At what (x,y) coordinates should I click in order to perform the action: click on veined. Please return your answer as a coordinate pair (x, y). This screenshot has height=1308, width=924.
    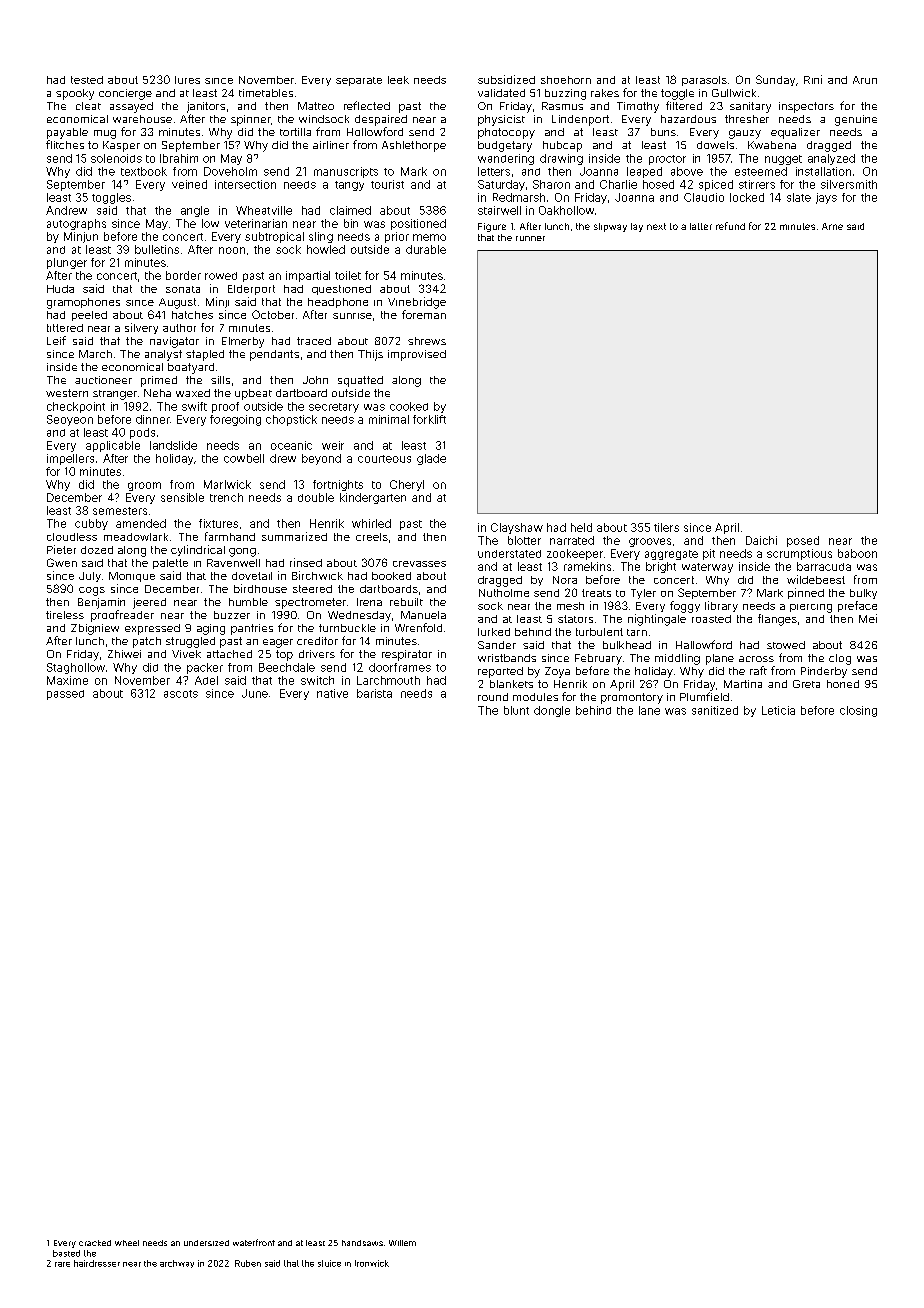
    Looking at the image, I should click on (189, 184).
